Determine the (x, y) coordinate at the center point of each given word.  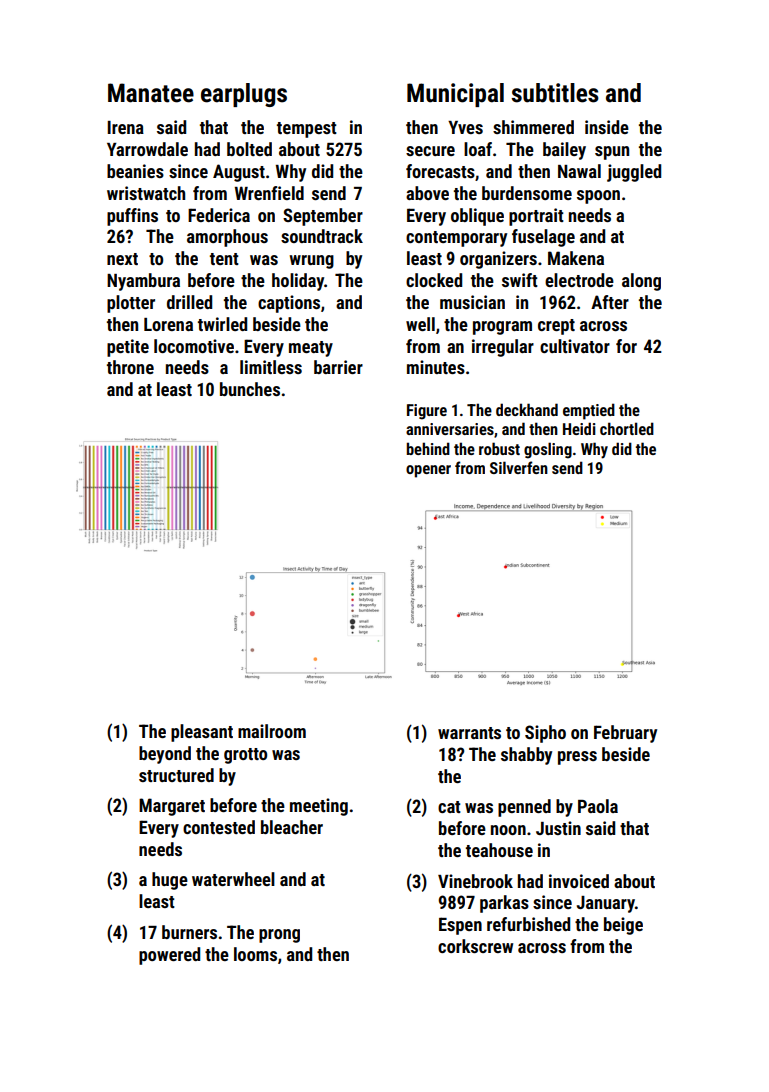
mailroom (272, 731)
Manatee (151, 93)
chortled (627, 428)
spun (612, 153)
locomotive (194, 346)
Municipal (455, 95)
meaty (311, 349)
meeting (319, 807)
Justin (558, 828)
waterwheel (233, 879)
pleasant (202, 733)
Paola (598, 806)
